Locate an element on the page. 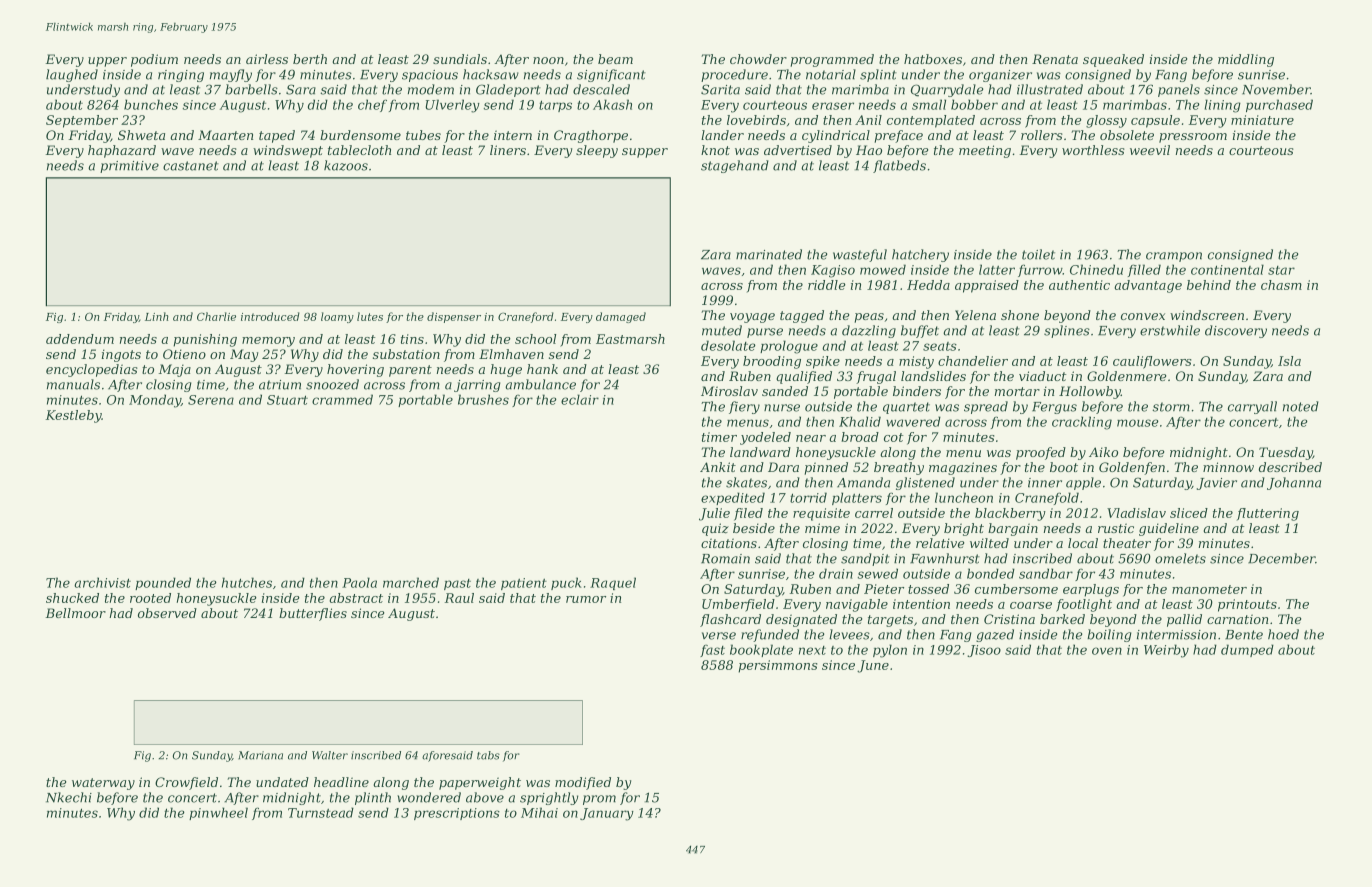 This page has height=887, width=1372. damaged is located at coordinates (621, 317).
